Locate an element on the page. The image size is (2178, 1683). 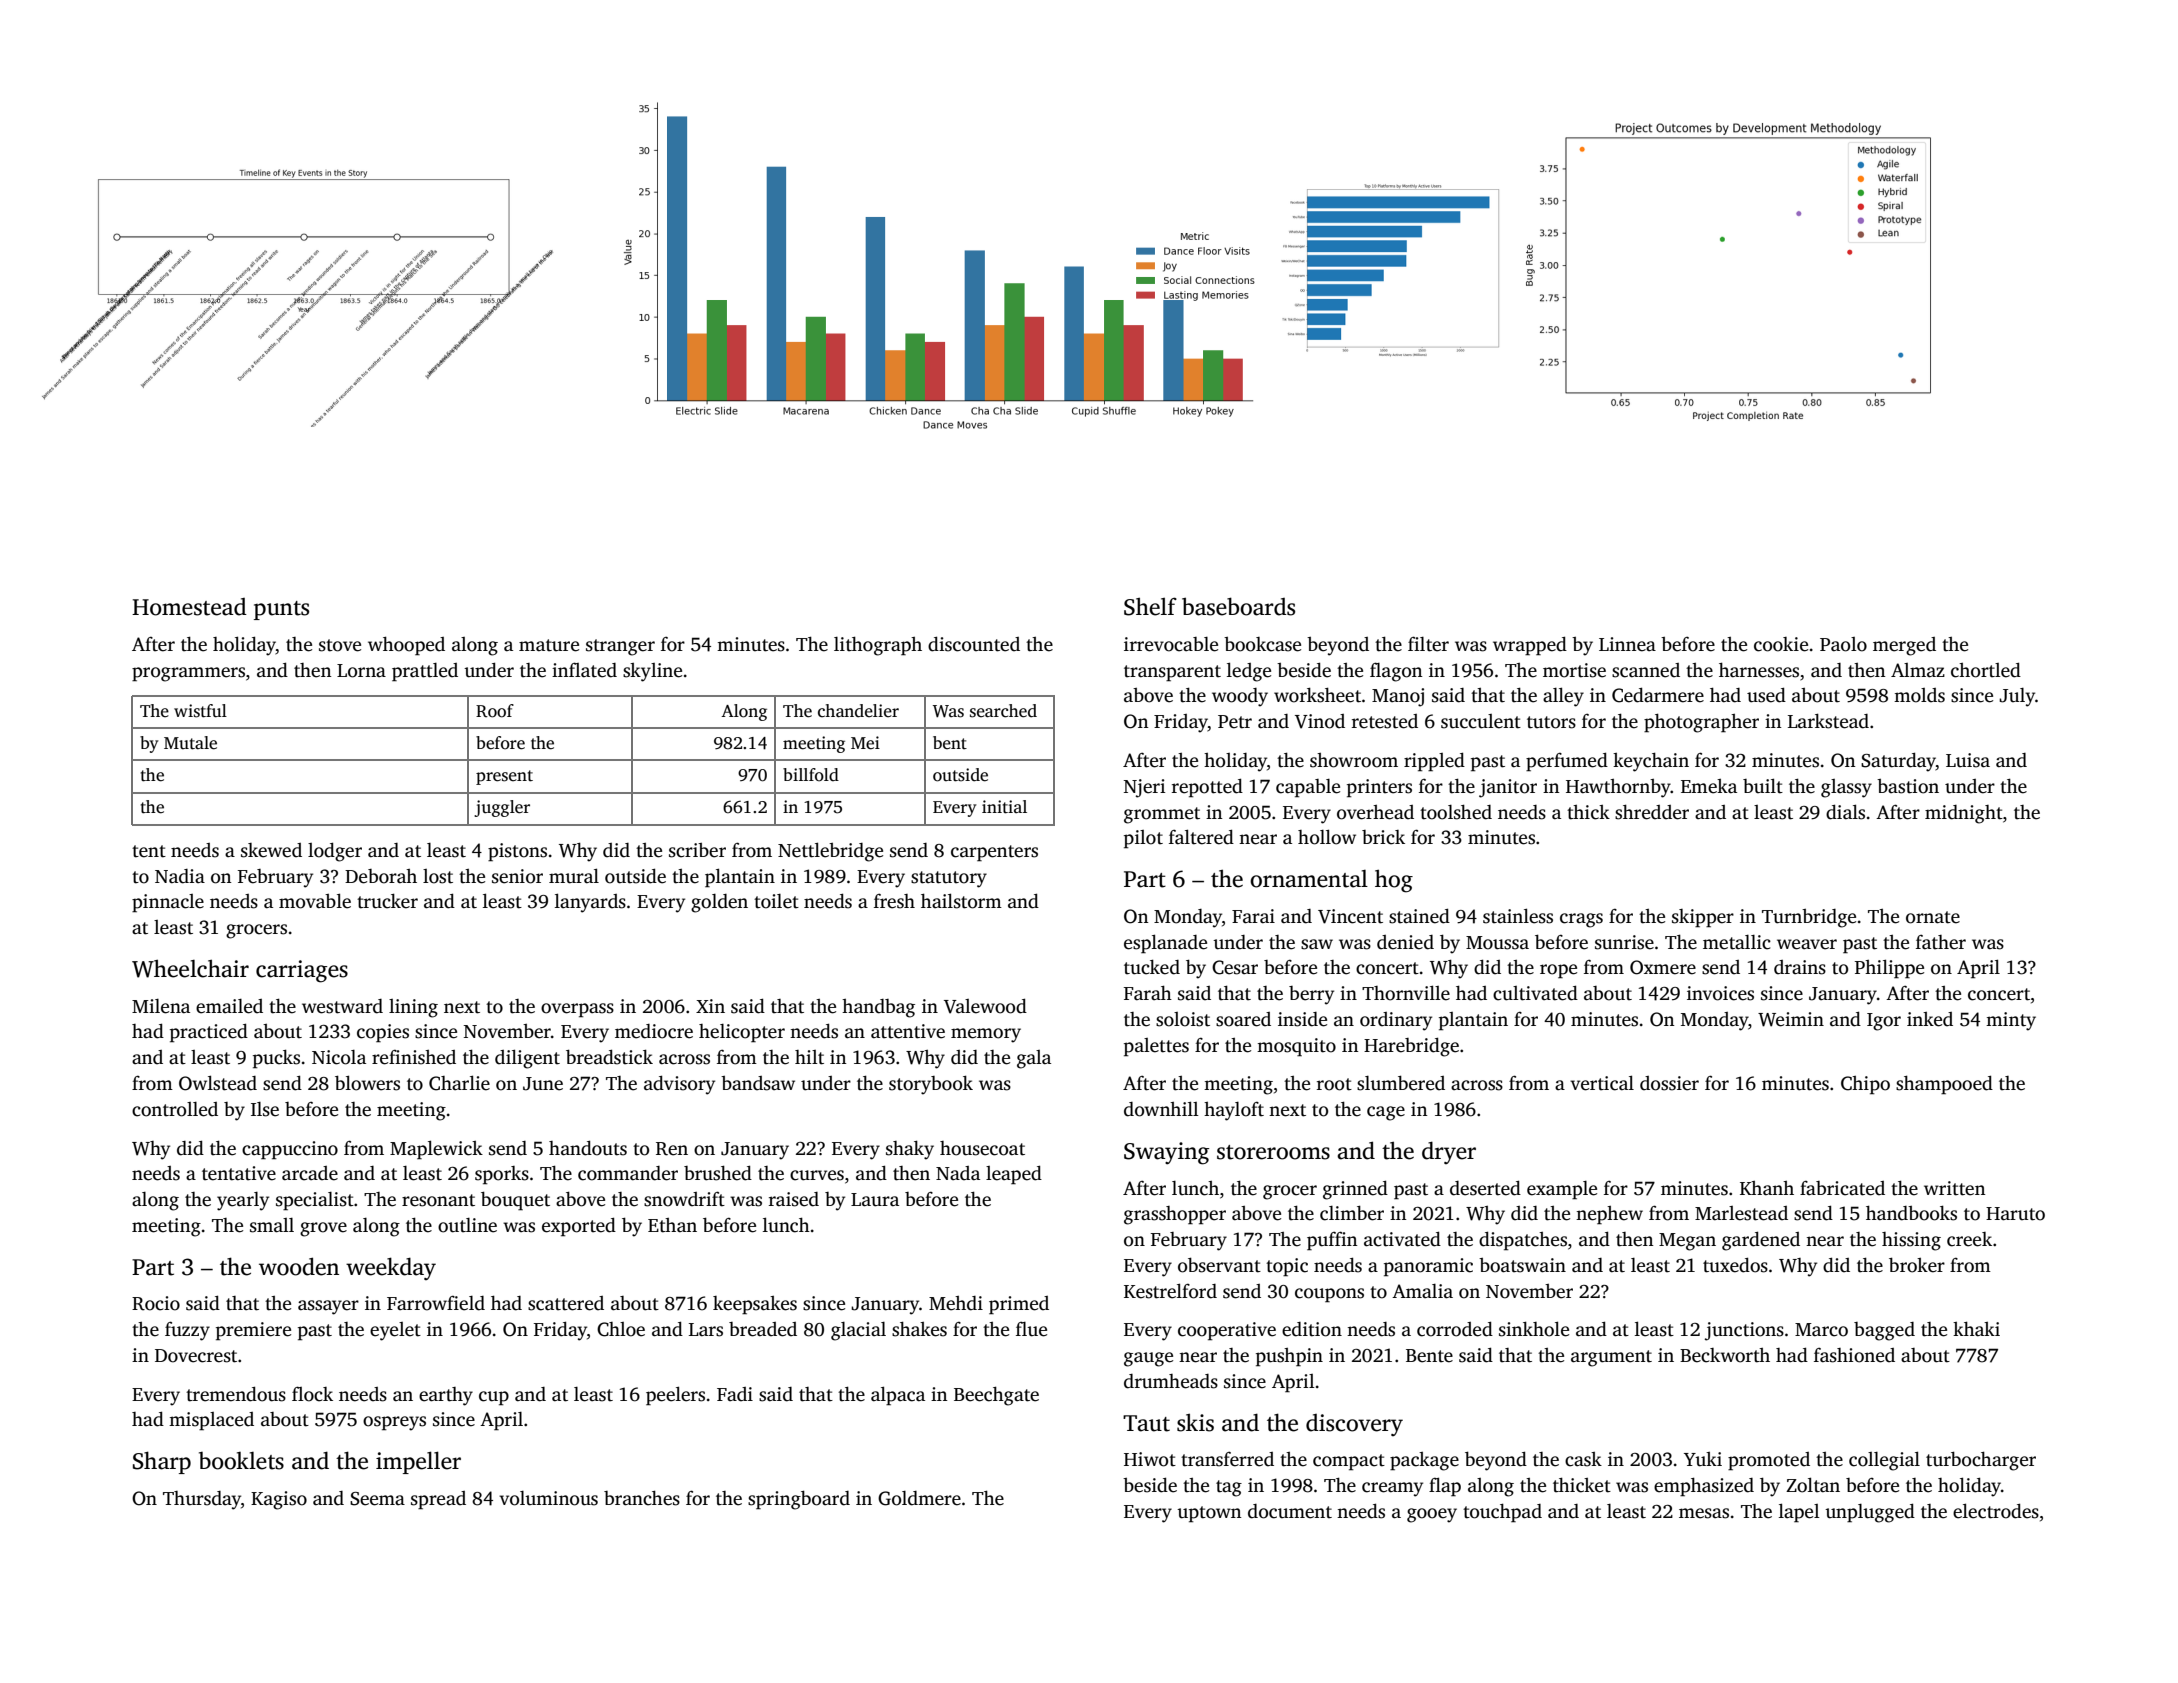
document is located at coordinates (1290, 1511).
